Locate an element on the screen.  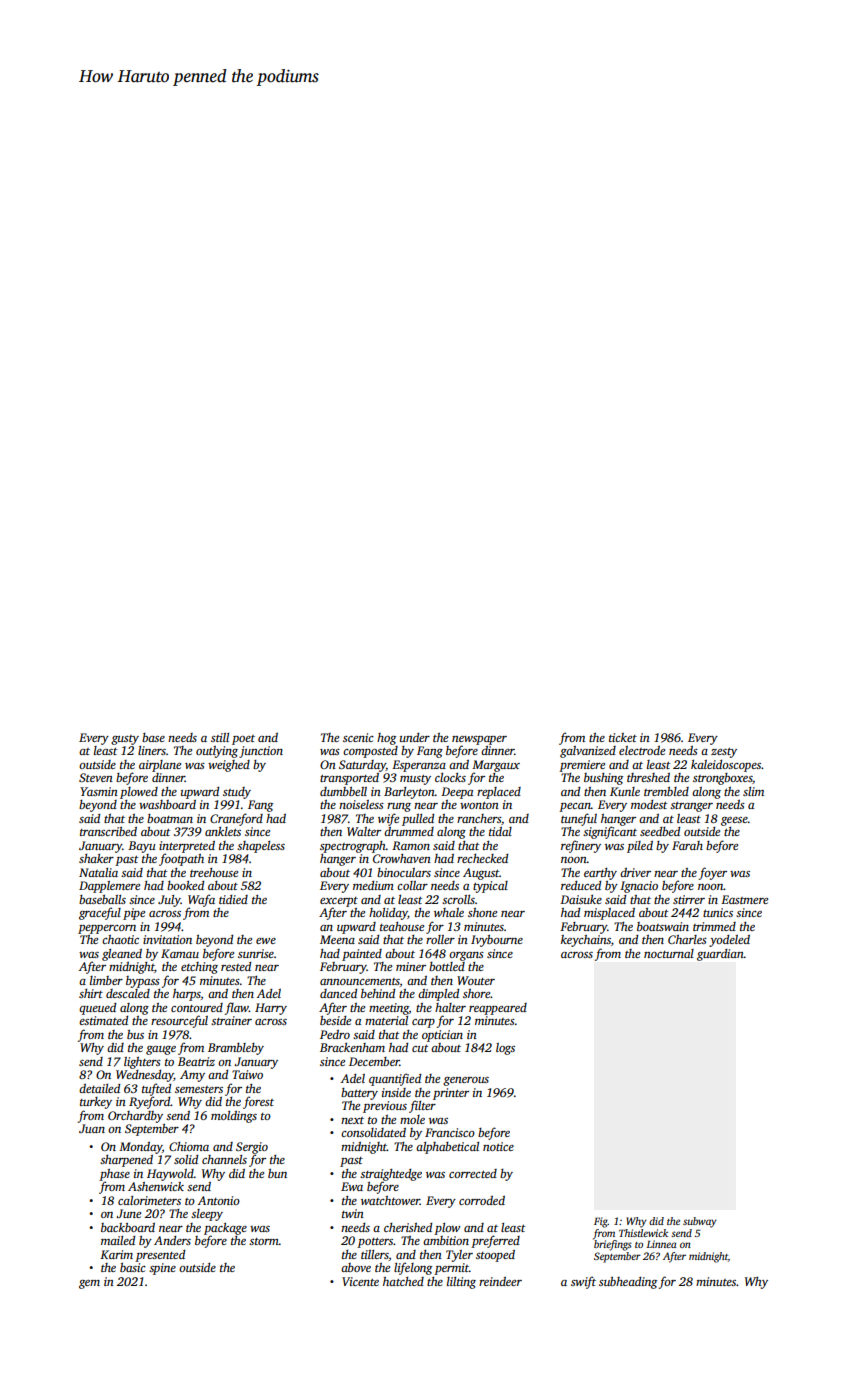
newspaper is located at coordinates (479, 740).
